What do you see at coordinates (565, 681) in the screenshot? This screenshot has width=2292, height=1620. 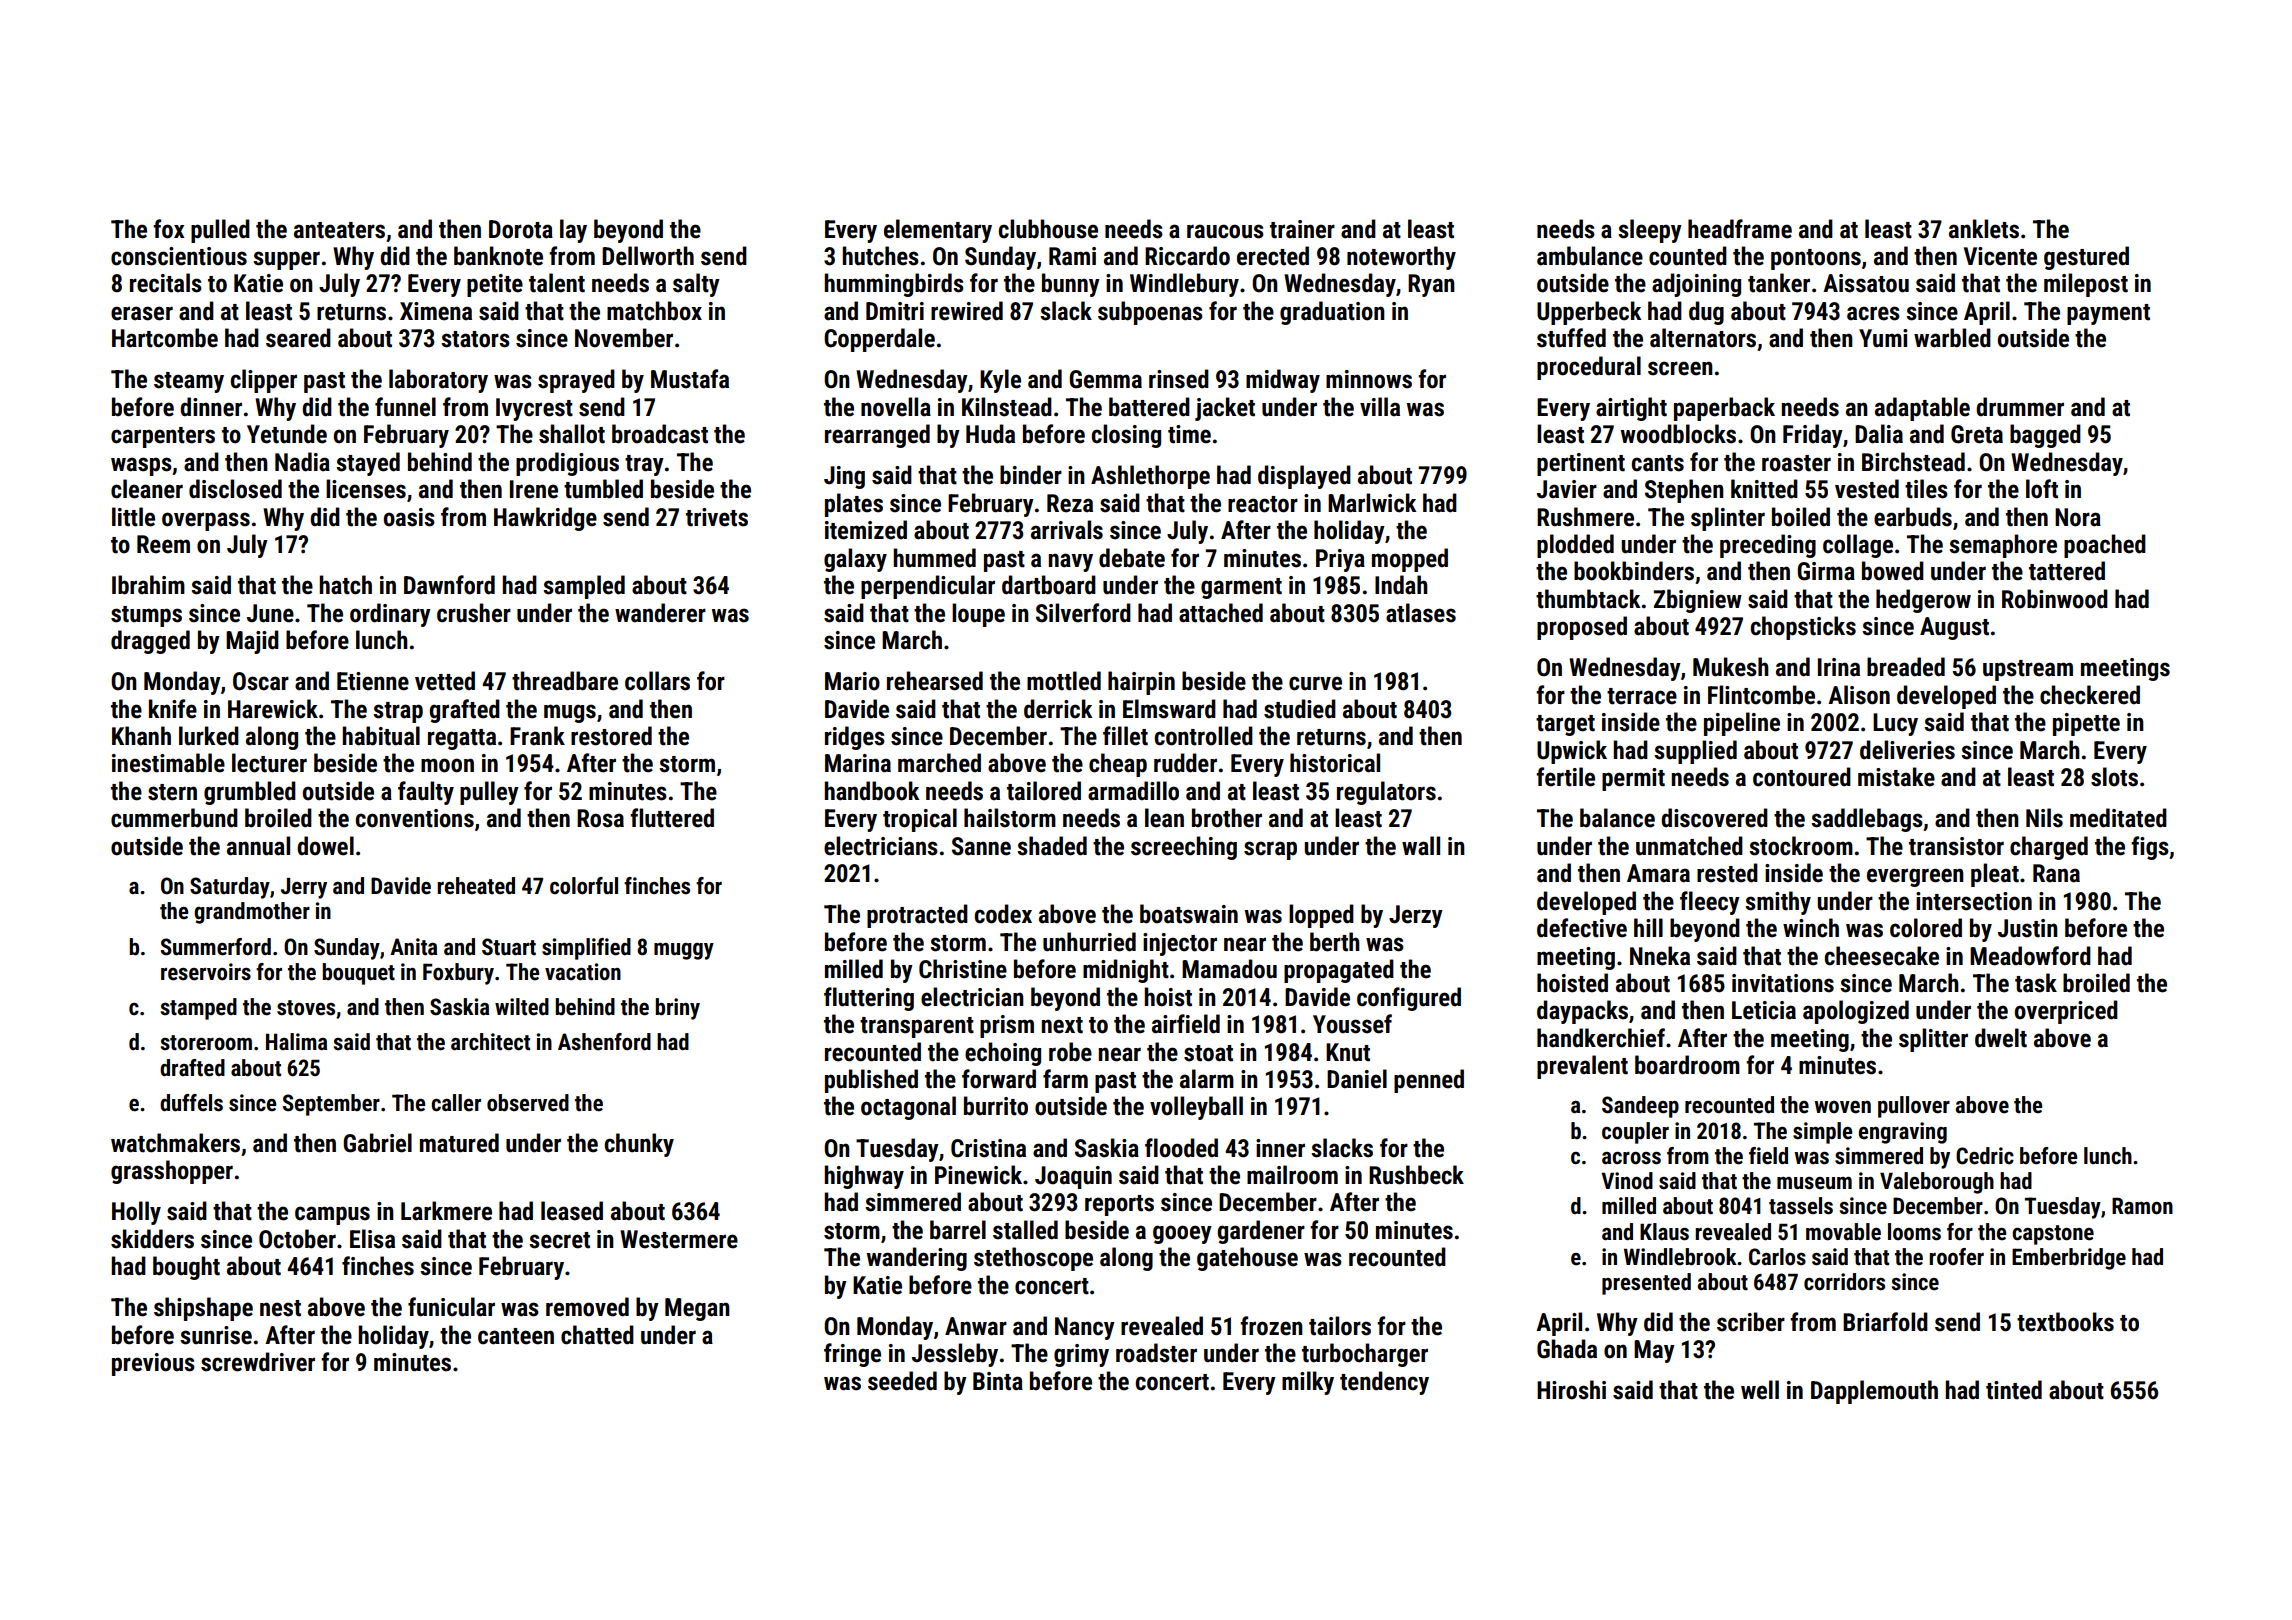 I see `threadbare` at bounding box center [565, 681].
